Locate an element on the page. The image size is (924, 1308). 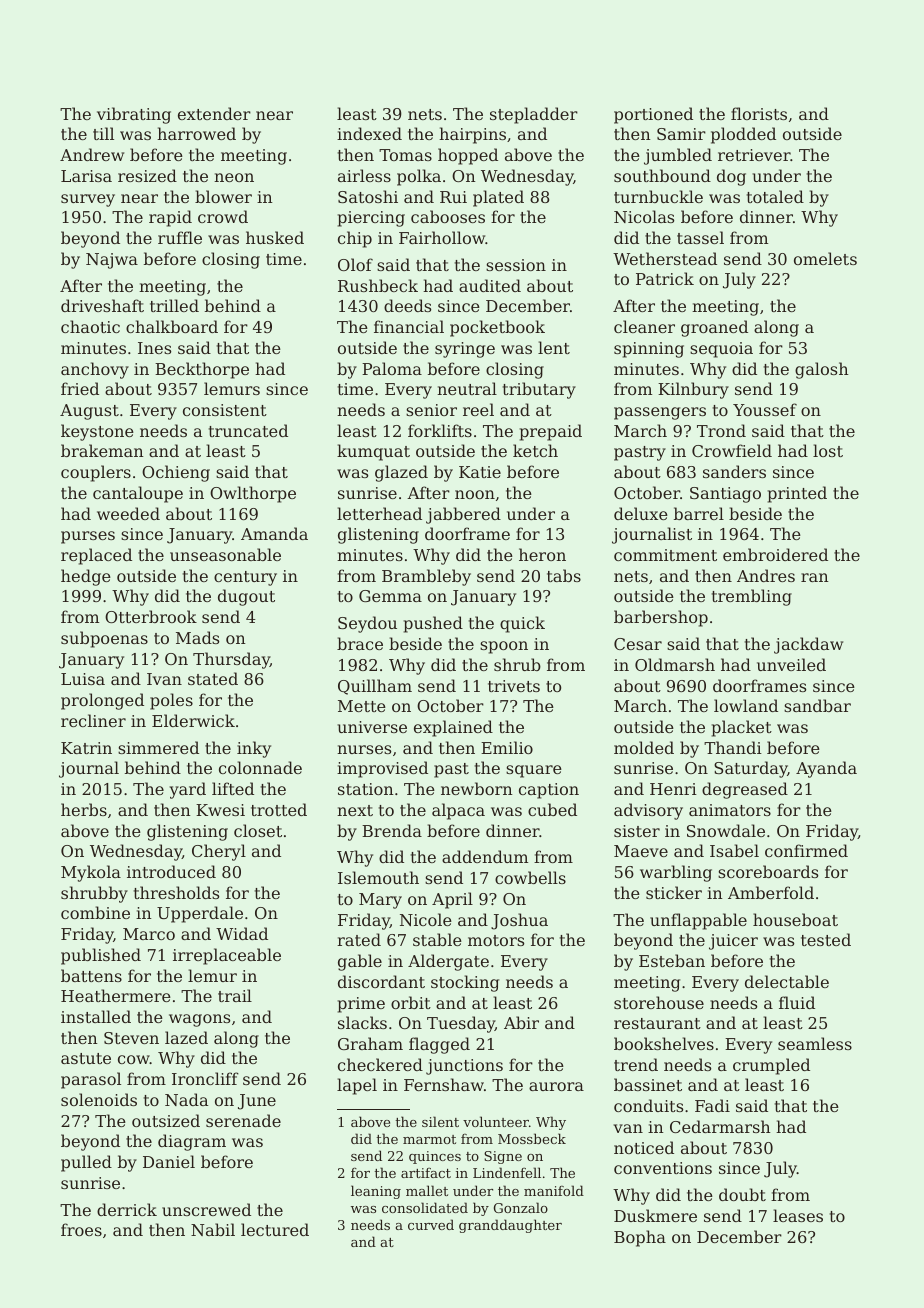
next is located at coordinates (355, 810).
